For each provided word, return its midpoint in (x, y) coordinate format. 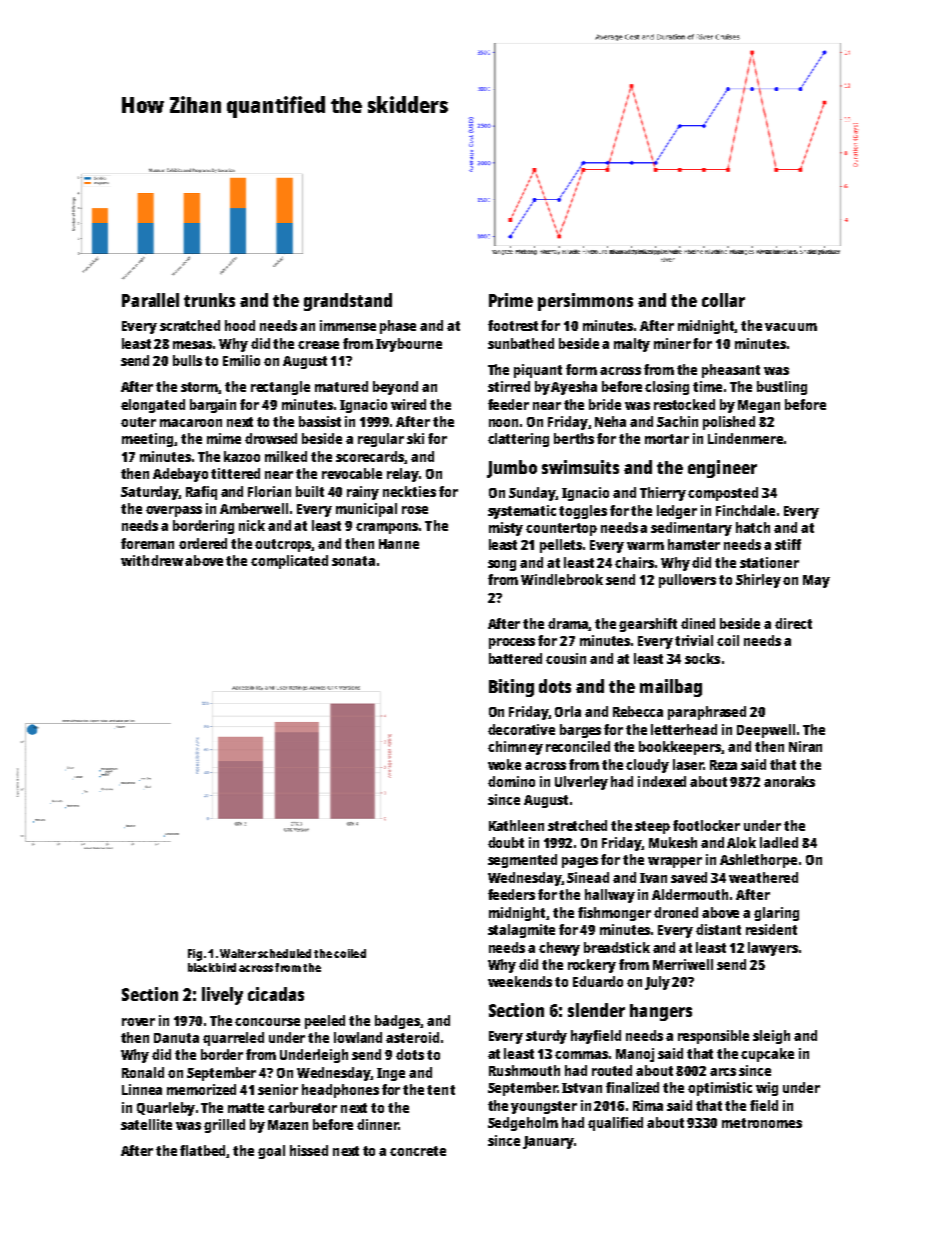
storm (200, 388)
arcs (723, 1072)
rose (415, 510)
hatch (753, 527)
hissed (309, 1150)
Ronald (143, 1072)
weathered (763, 877)
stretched (577, 825)
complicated (289, 562)
